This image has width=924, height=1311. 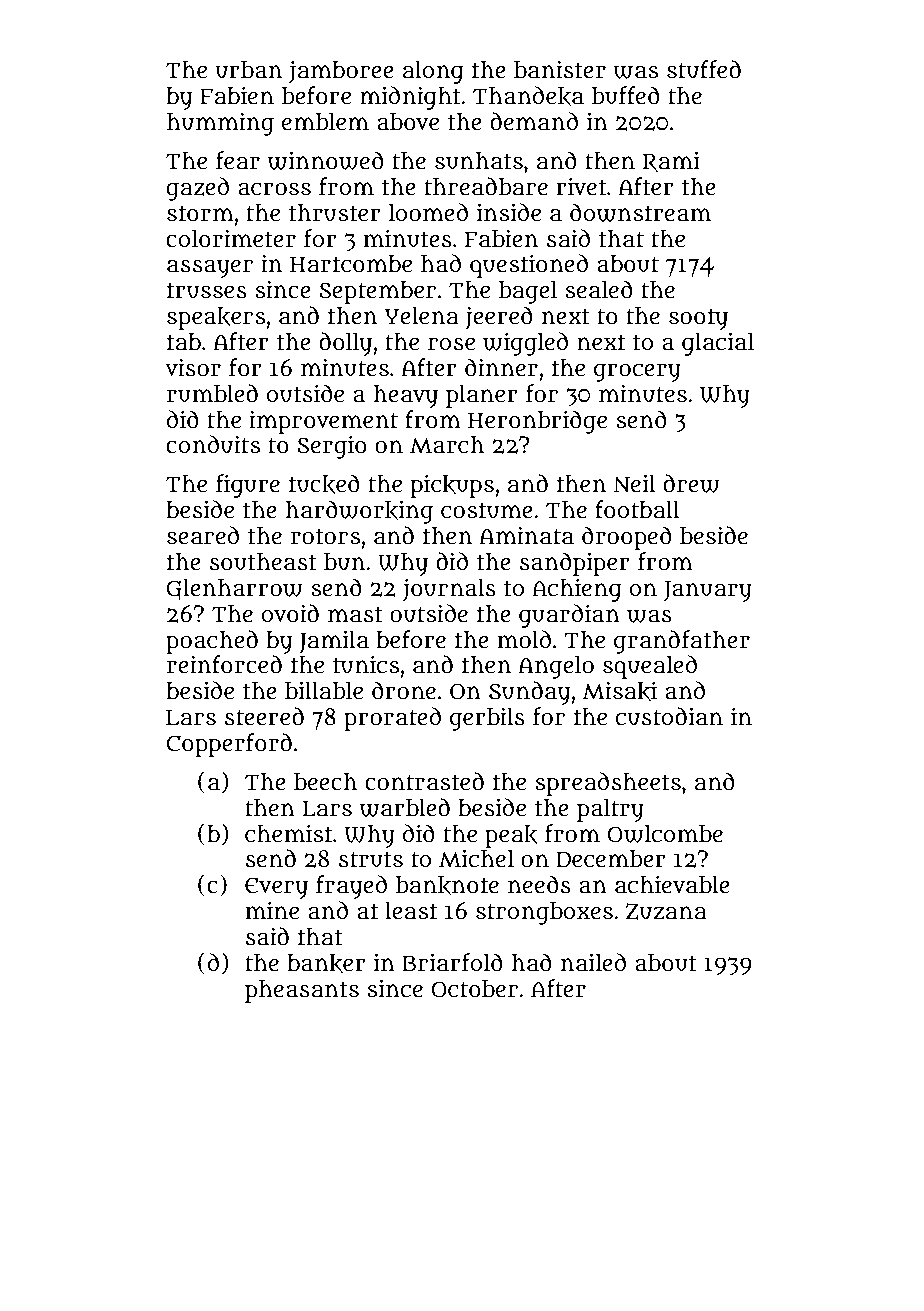 What do you see at coordinates (325, 782) in the image?
I see `beech` at bounding box center [325, 782].
